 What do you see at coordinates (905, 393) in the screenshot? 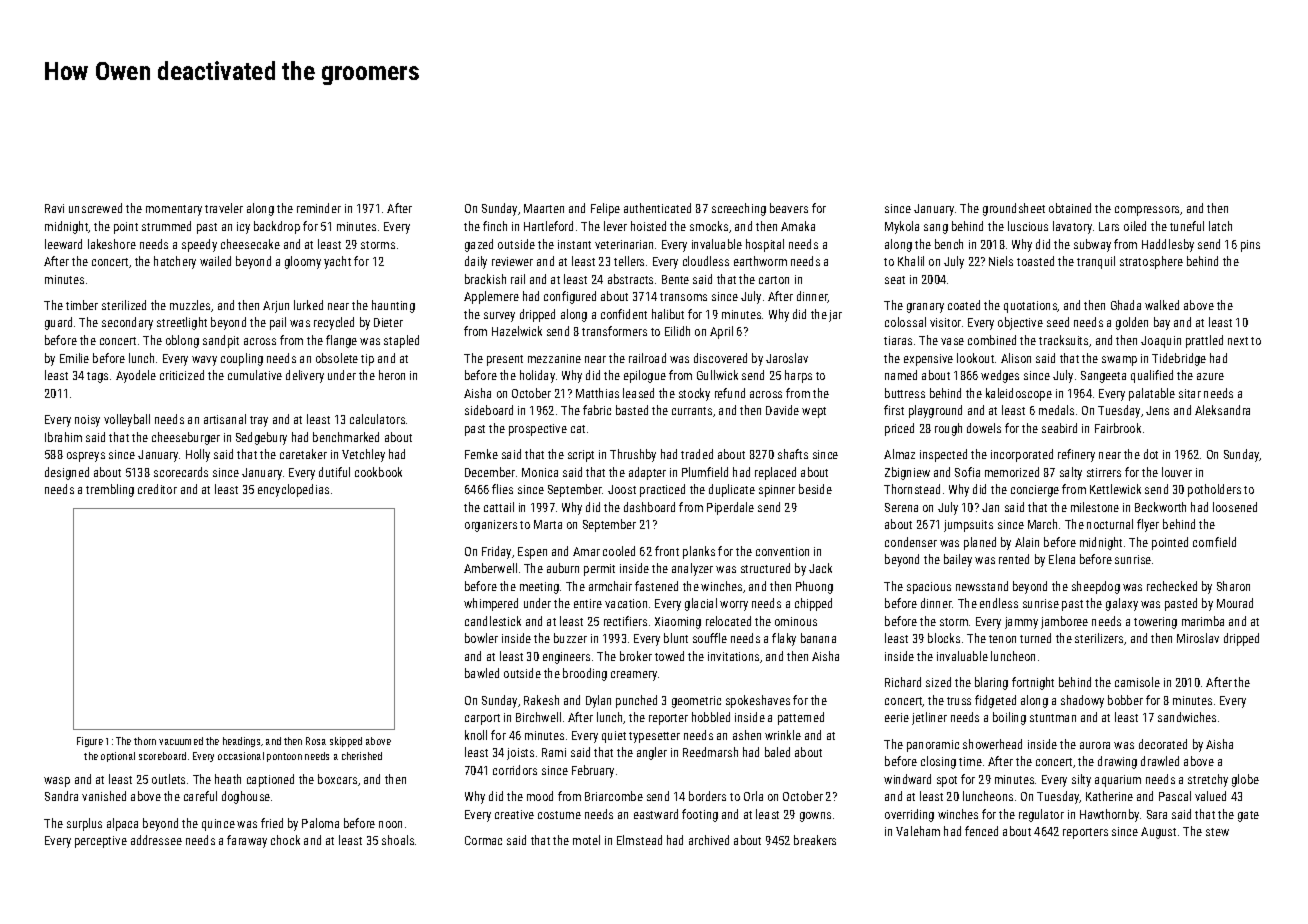
I see `buttress` at bounding box center [905, 393].
